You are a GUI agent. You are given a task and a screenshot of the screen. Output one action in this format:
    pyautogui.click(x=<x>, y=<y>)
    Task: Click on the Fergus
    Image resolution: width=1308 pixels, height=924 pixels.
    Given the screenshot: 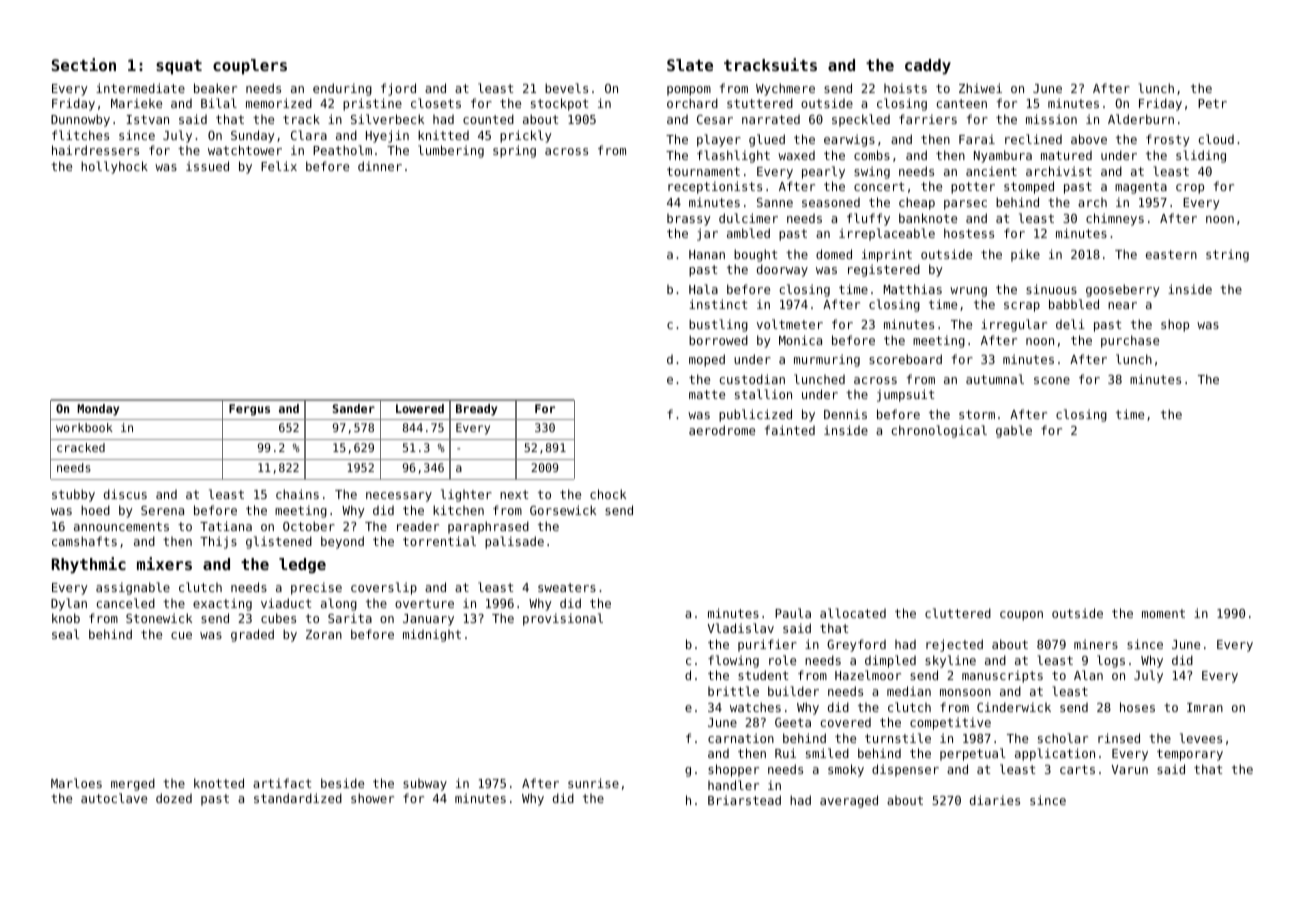 What is the action you would take?
    pyautogui.click(x=249, y=410)
